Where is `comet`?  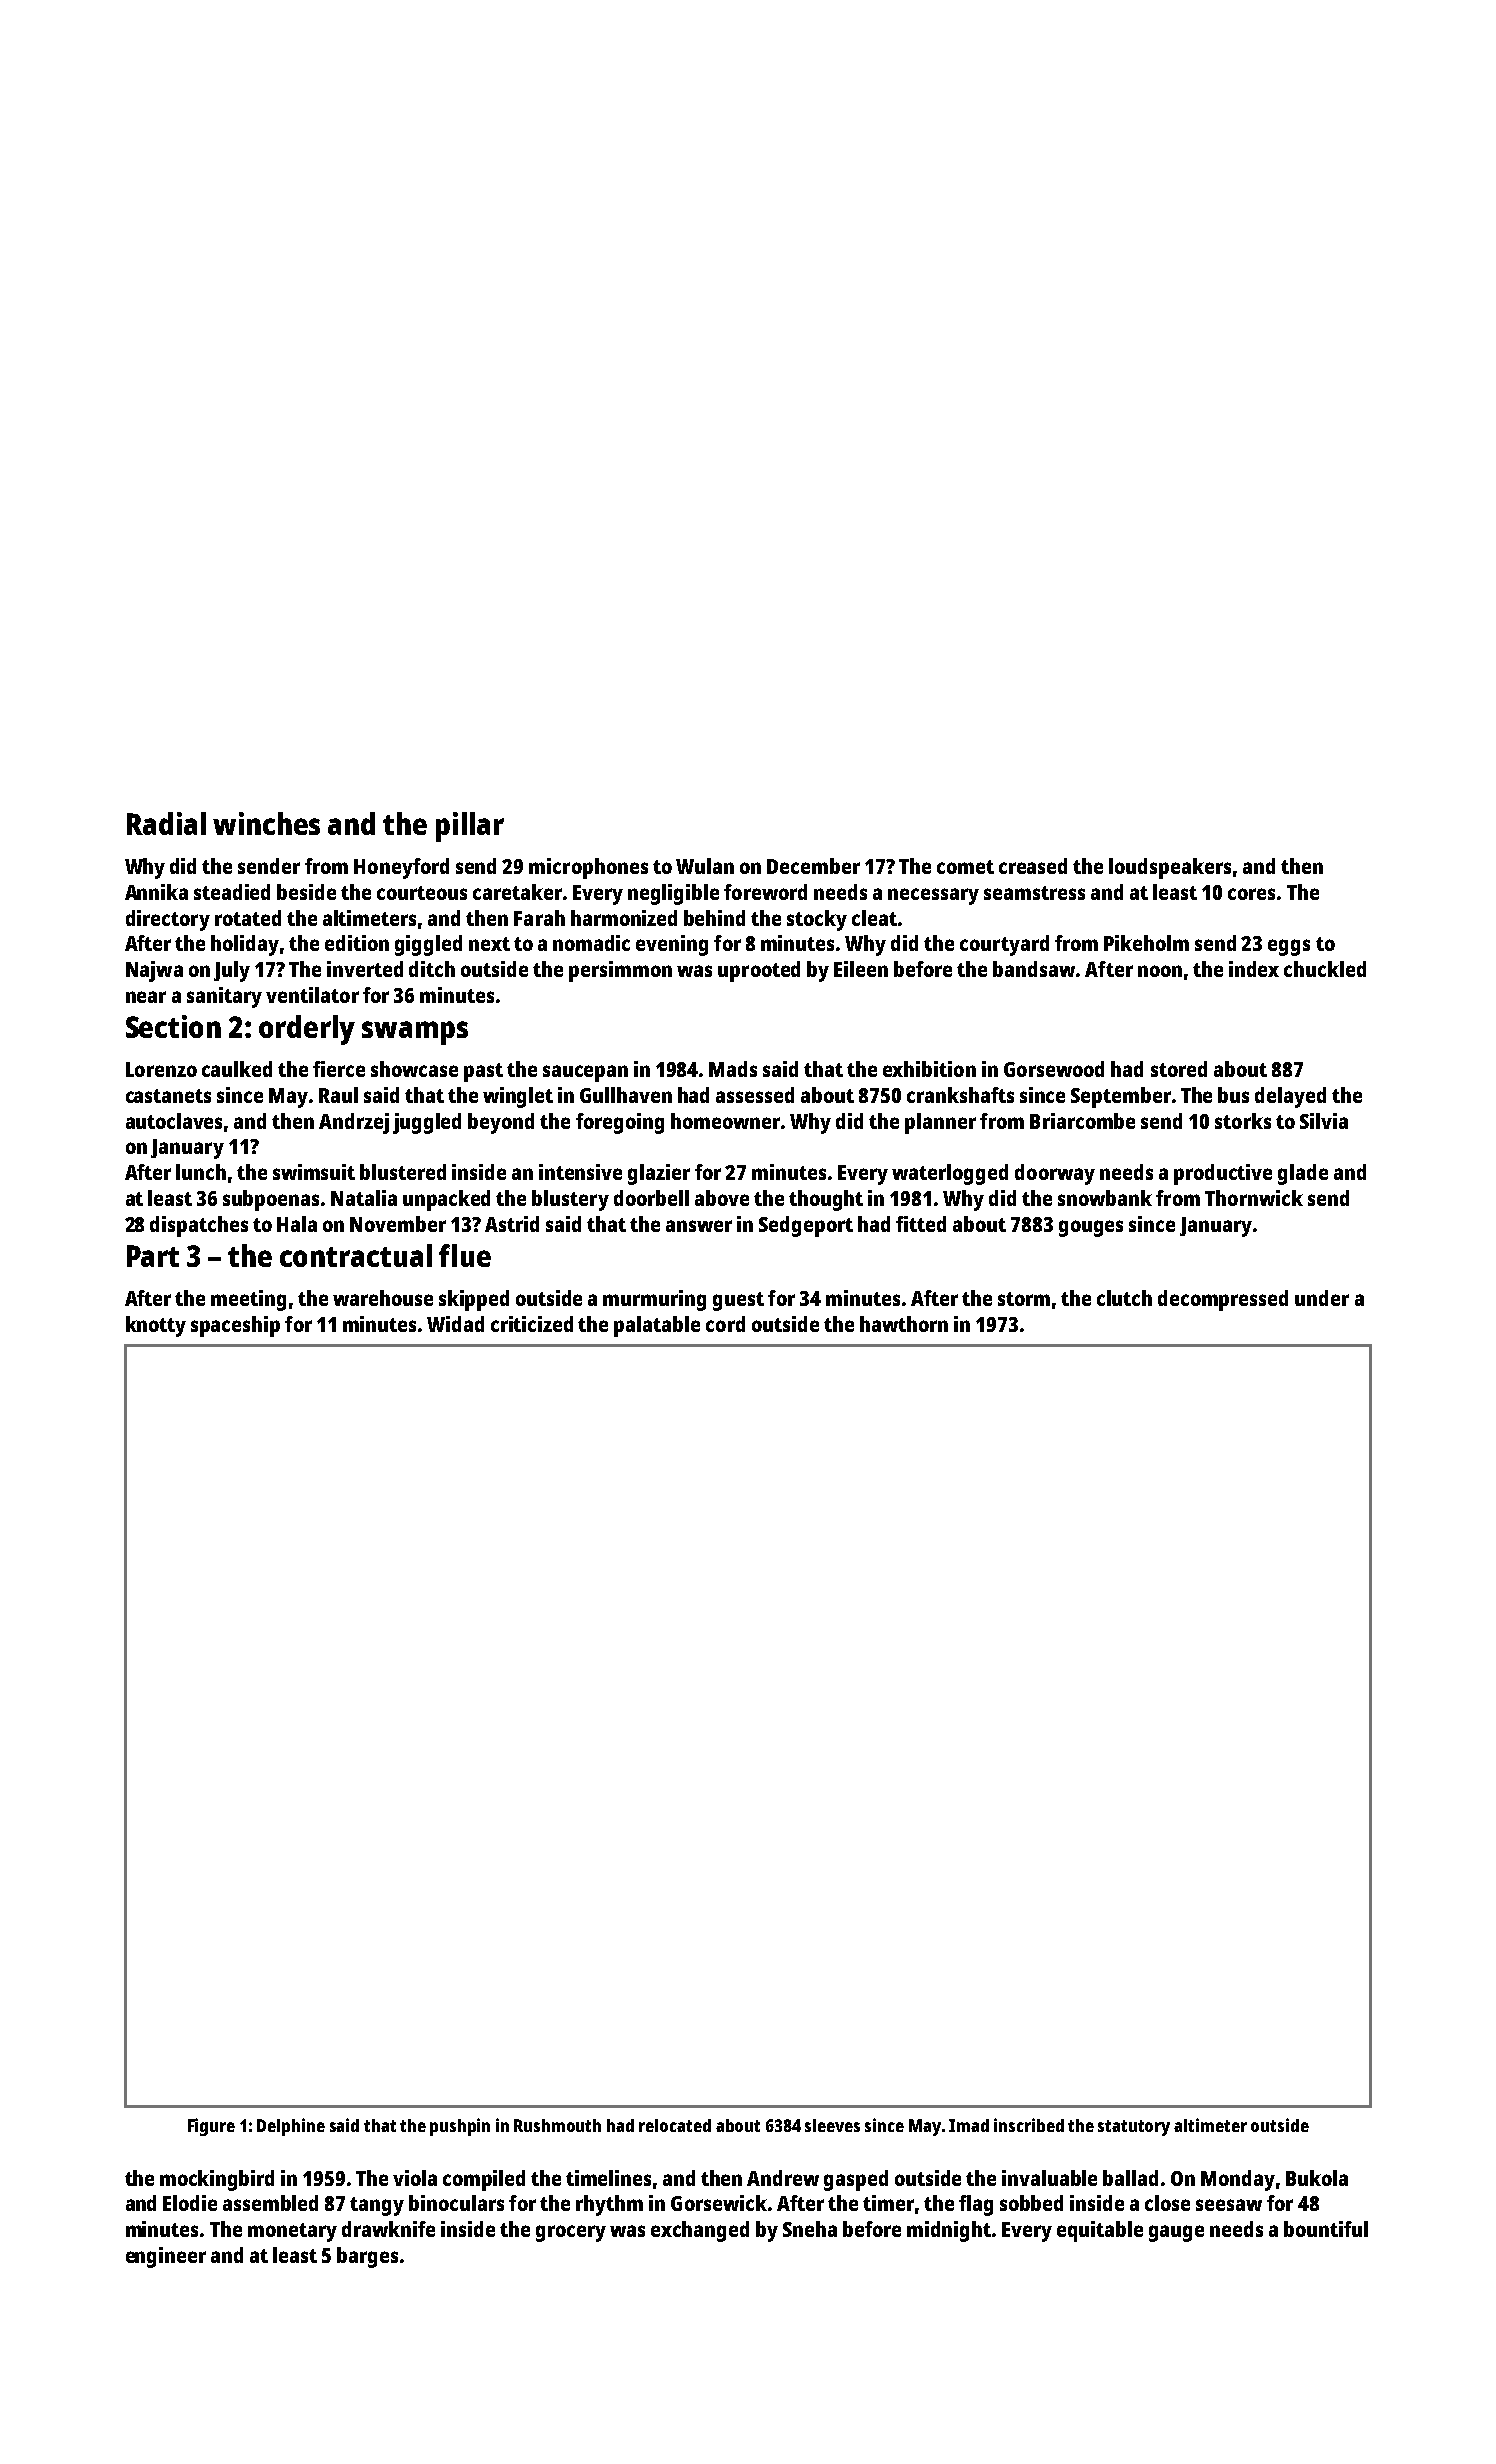 comet is located at coordinates (965, 867).
